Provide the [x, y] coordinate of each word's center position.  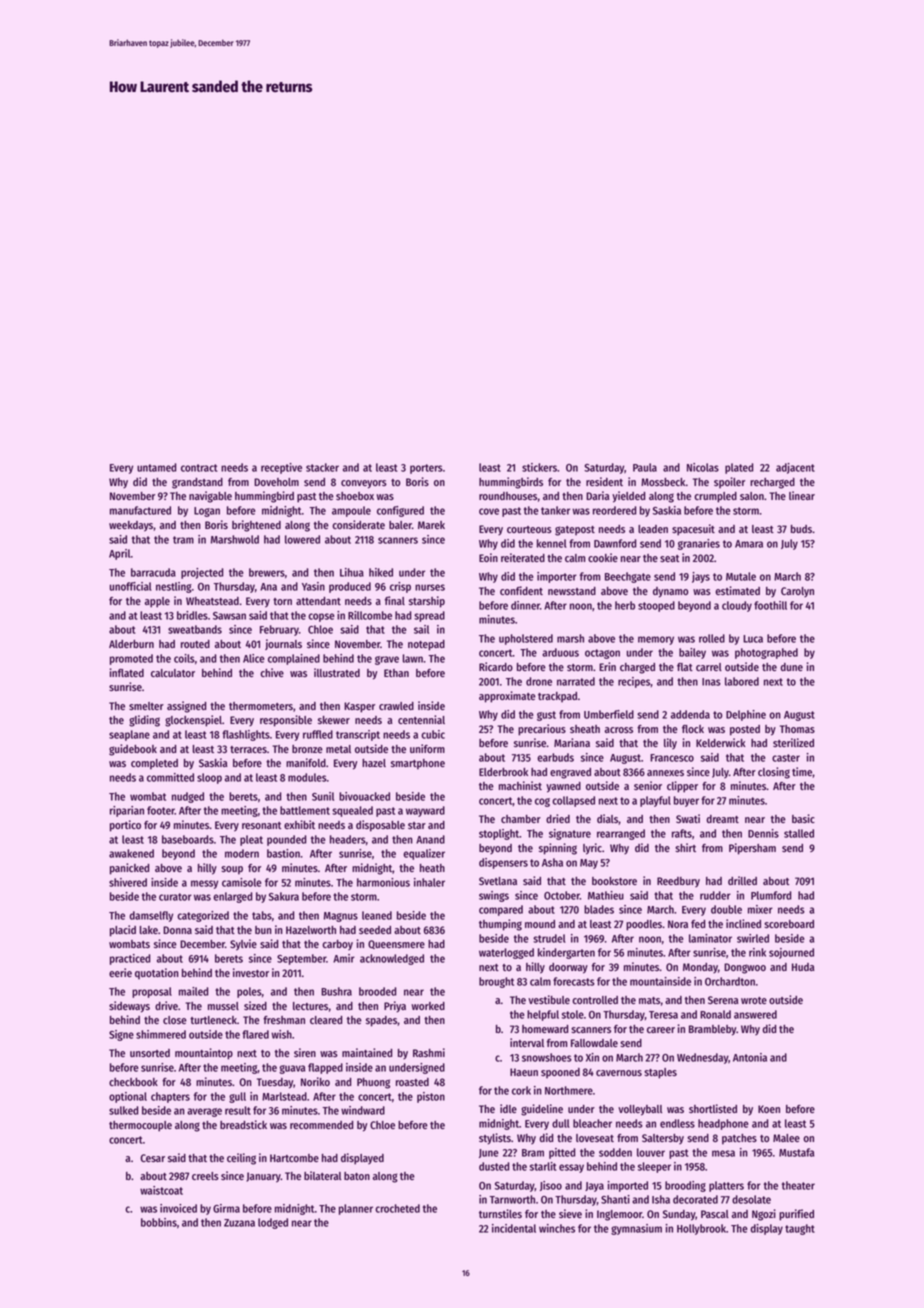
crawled [396, 706]
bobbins [159, 1222]
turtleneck [213, 1020]
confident [521, 590]
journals [283, 644]
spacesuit [693, 530]
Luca [753, 639]
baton [357, 1176]
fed [698, 924]
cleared [326, 1020]
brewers [267, 572]
